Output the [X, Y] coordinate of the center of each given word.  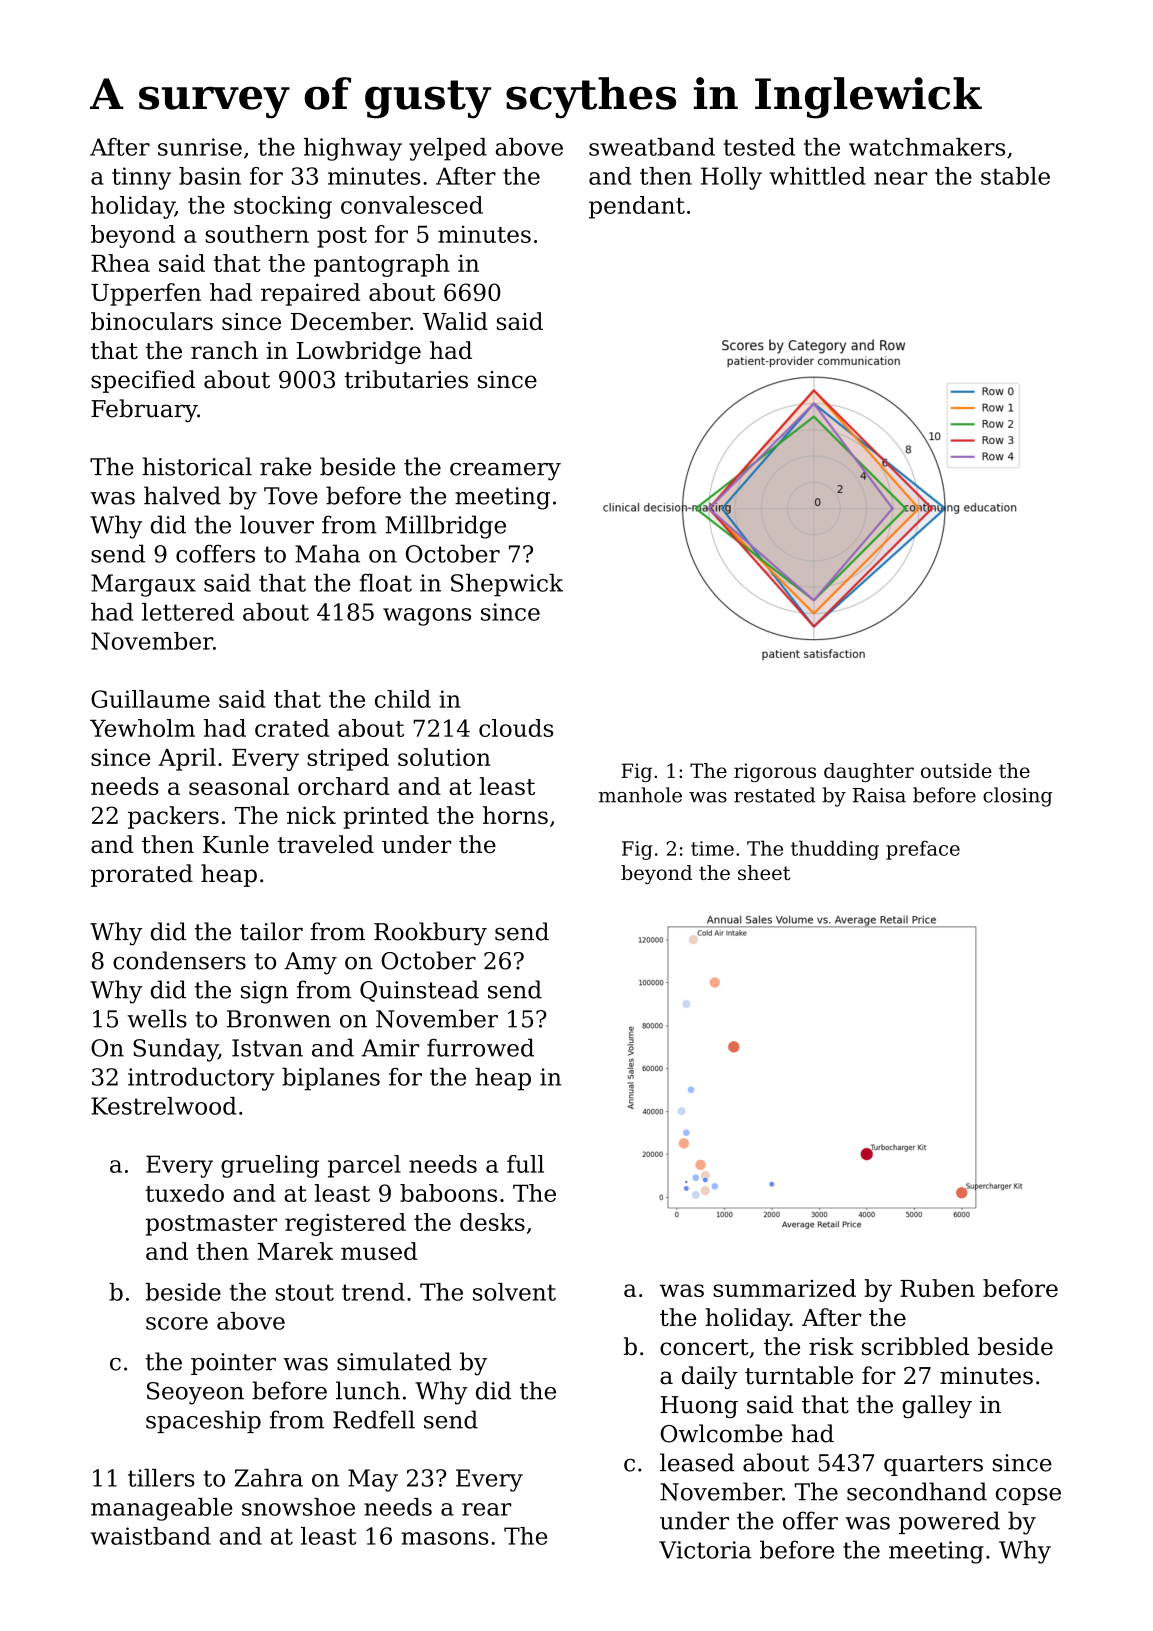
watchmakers [927, 147]
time [712, 848]
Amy [310, 963]
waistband [151, 1536]
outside [956, 770]
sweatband [652, 147]
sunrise [200, 147]
